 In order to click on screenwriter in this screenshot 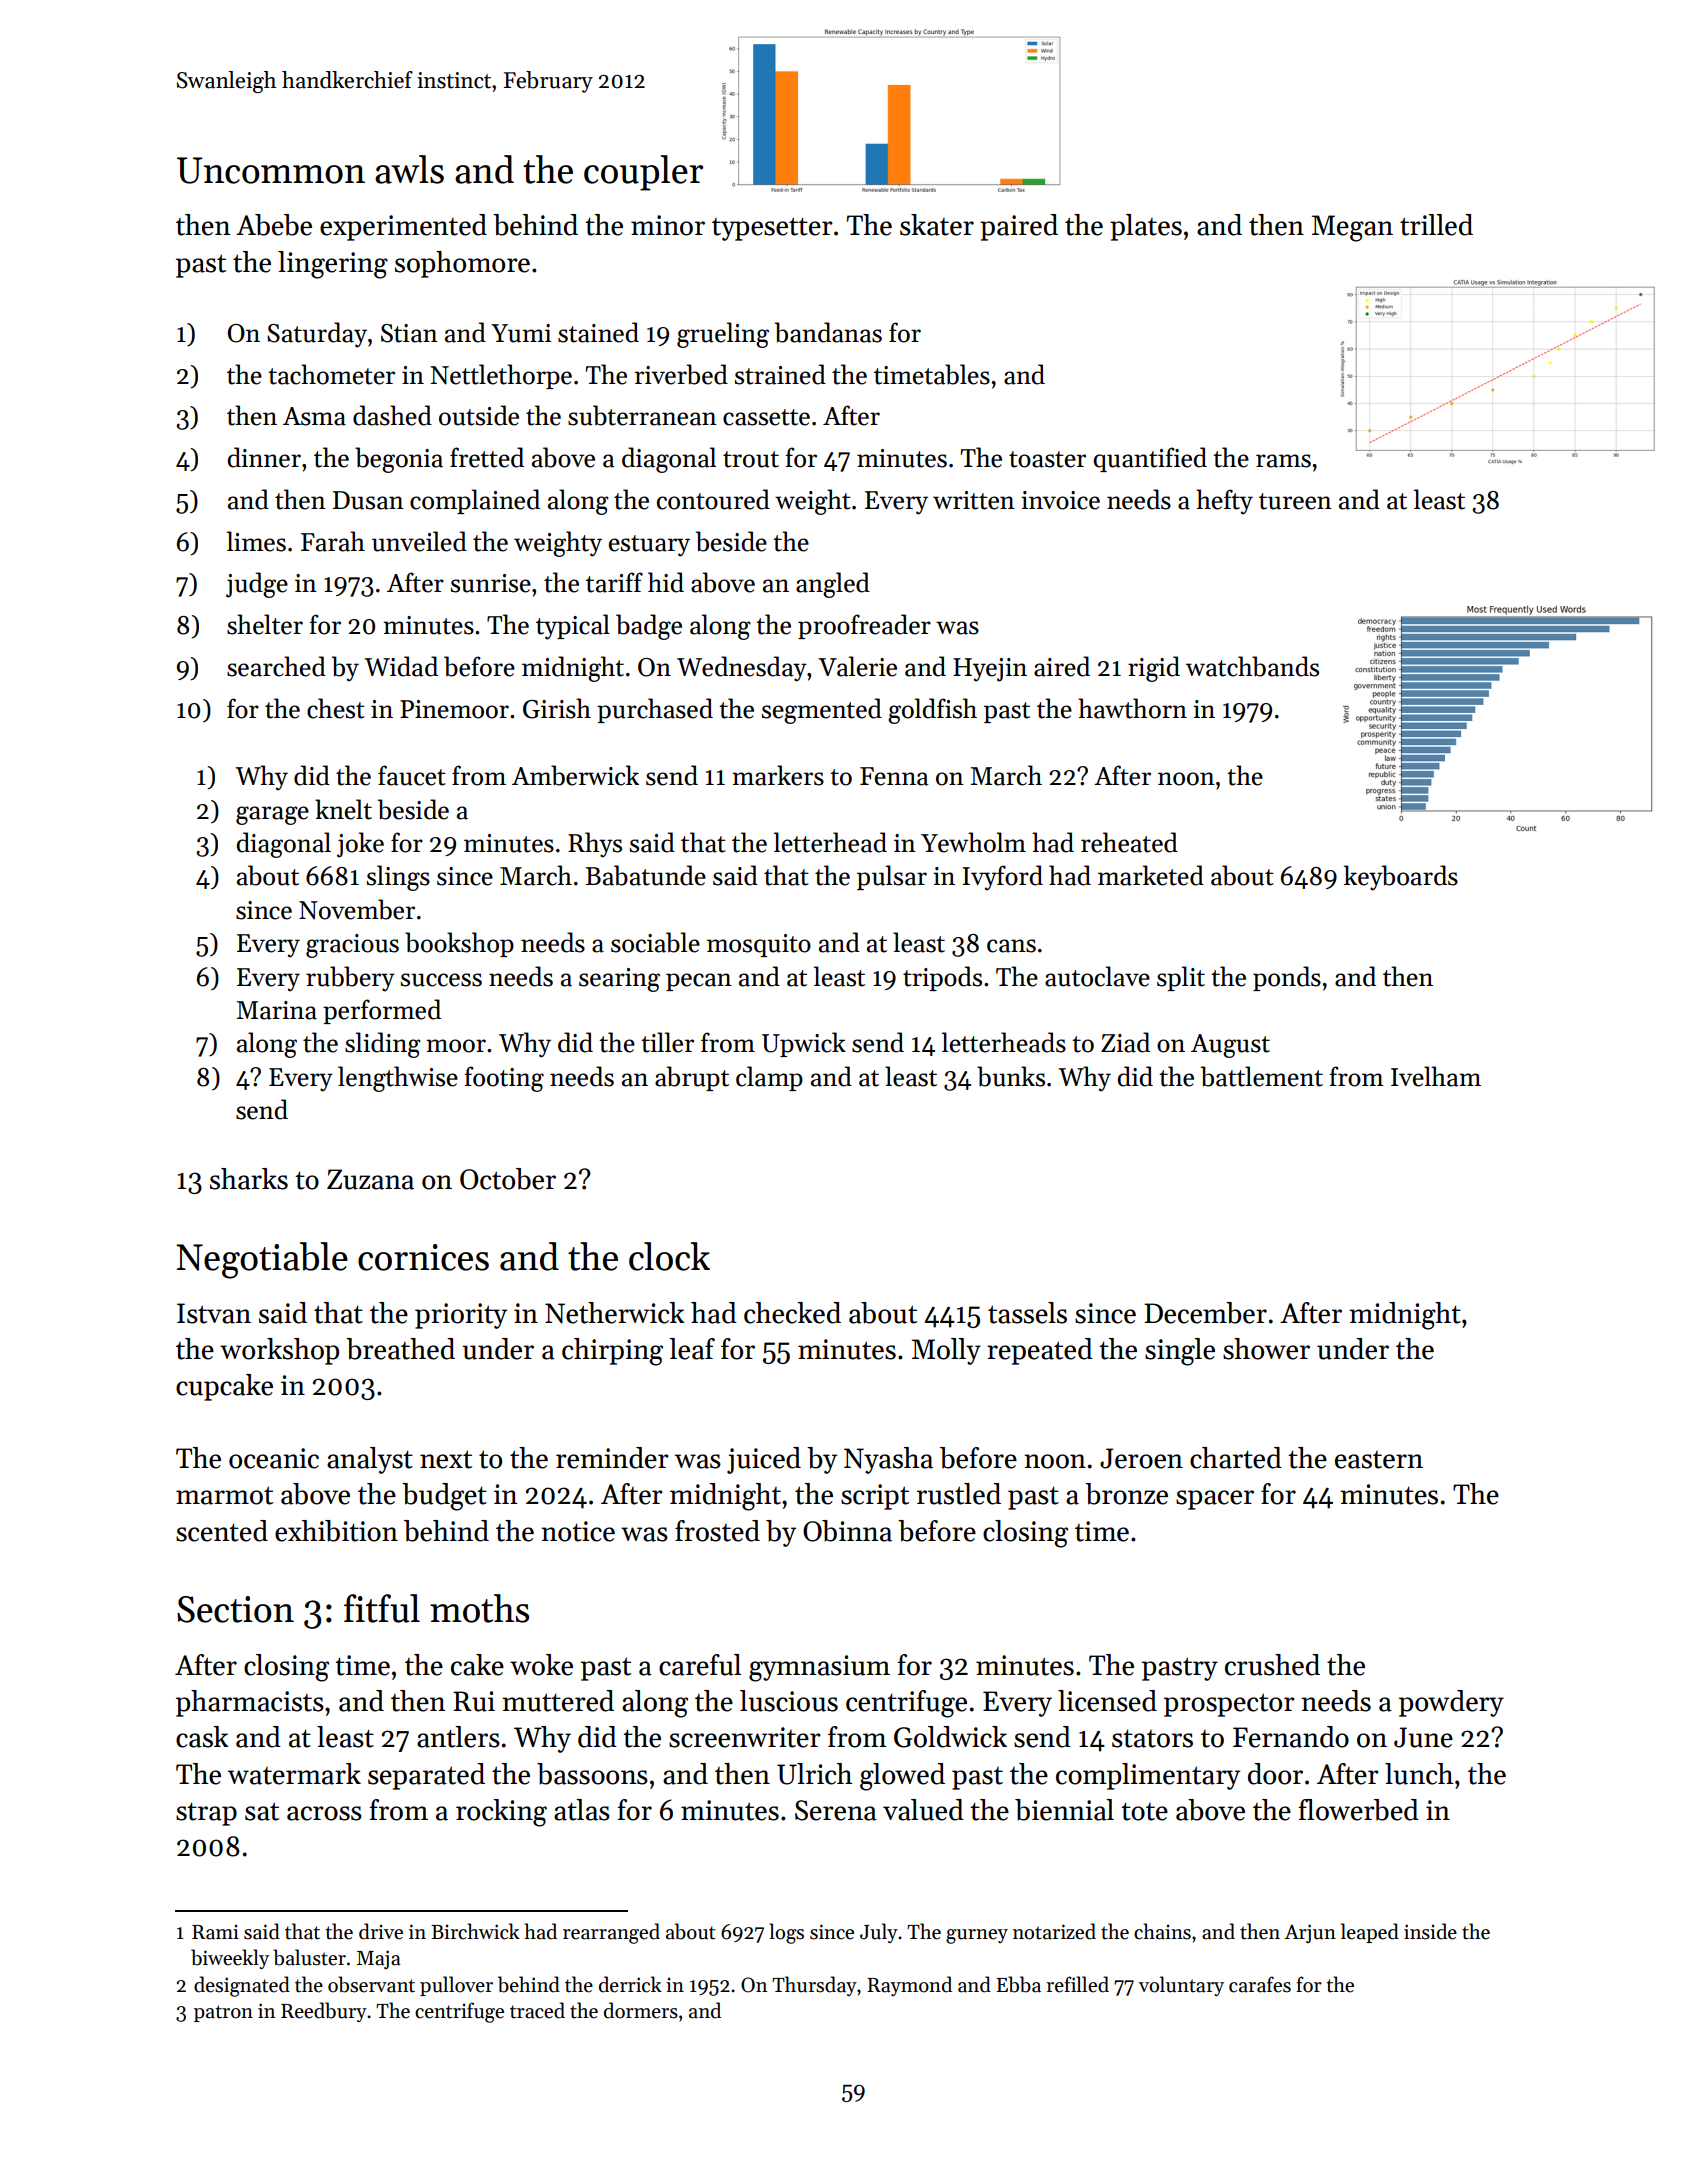, I will do `click(745, 1737)`.
